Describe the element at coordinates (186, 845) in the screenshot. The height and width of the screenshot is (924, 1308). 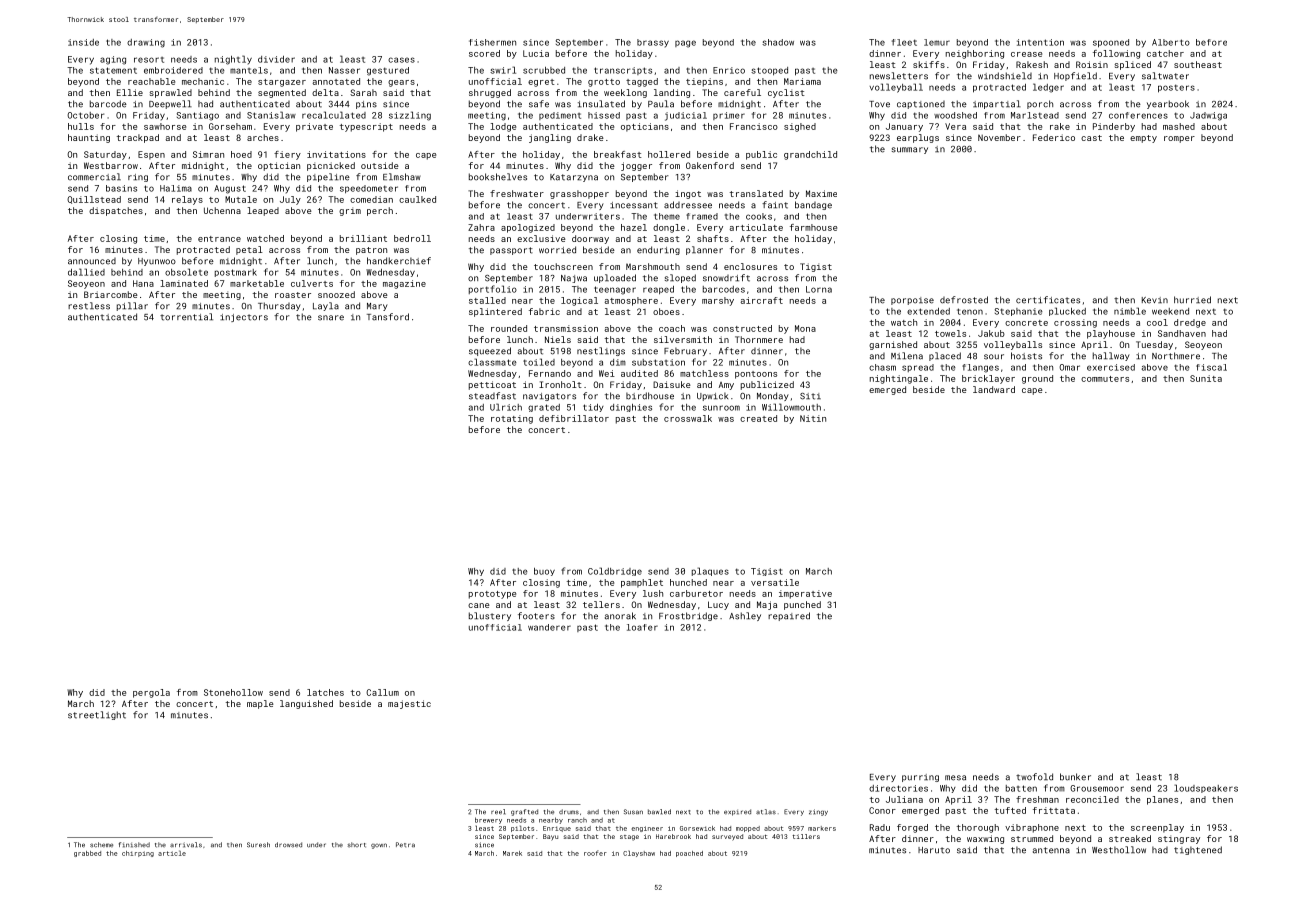
I see `arrivals` at that location.
